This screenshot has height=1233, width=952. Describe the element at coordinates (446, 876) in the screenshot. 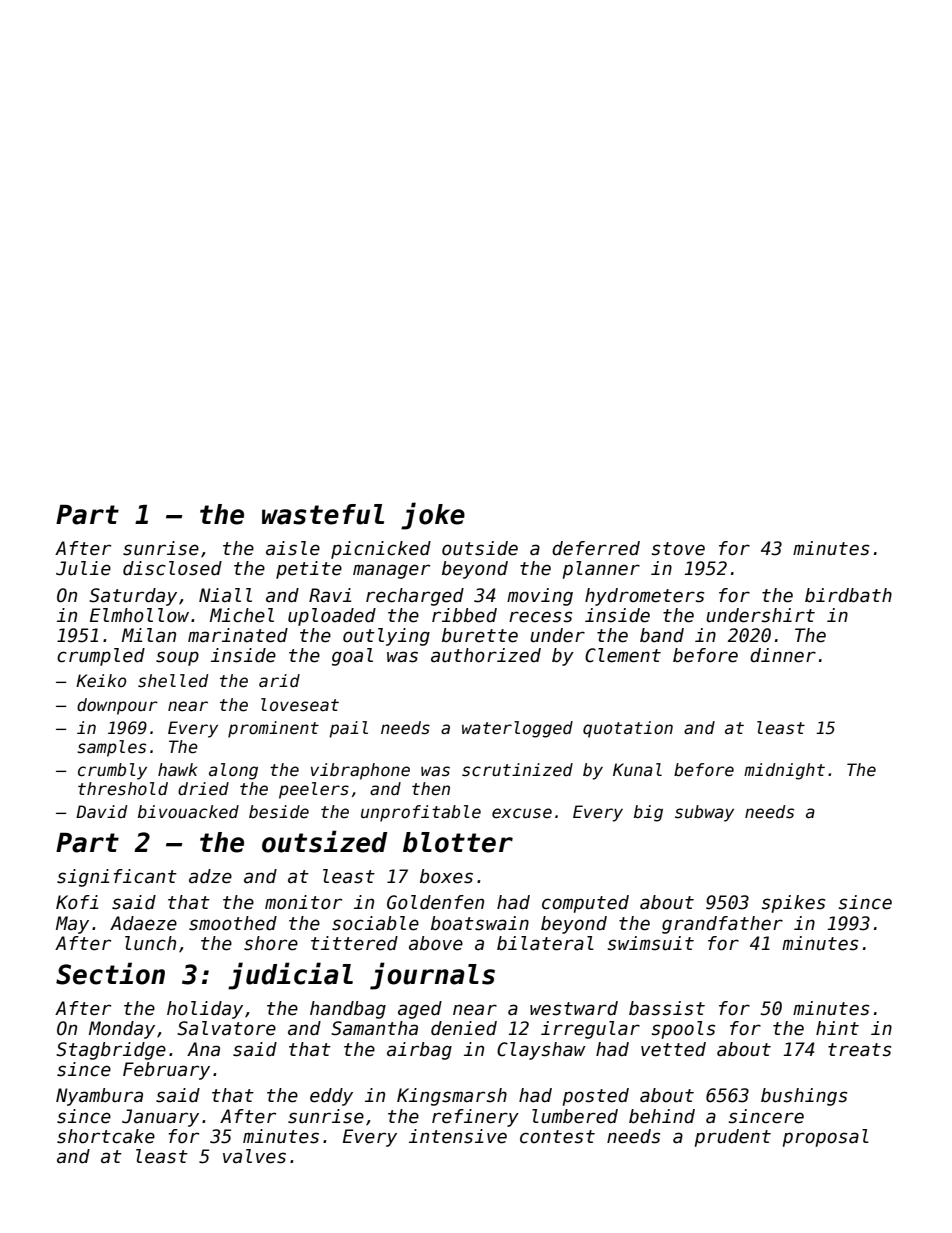

I see `boxes` at that location.
